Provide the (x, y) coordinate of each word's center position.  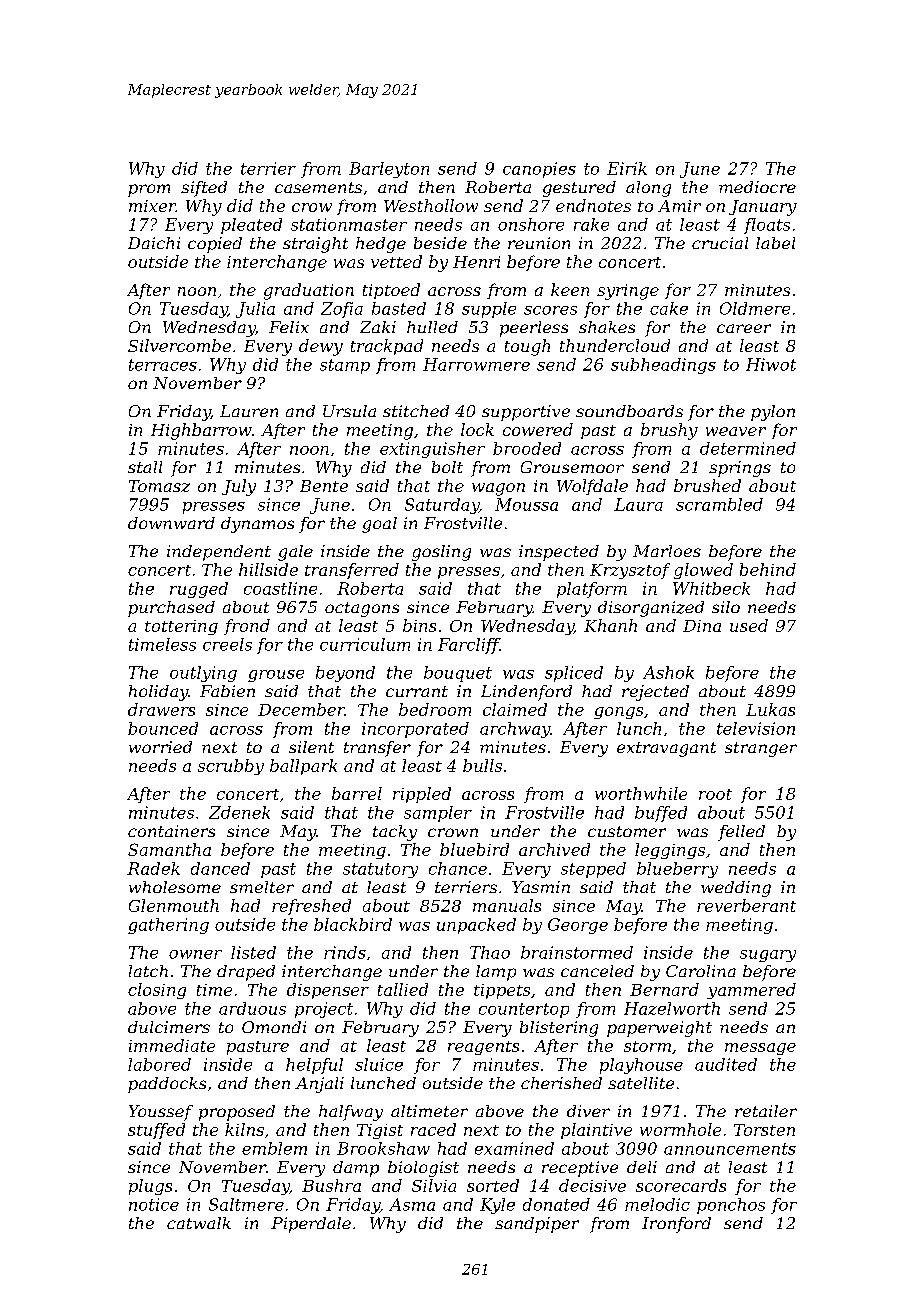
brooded (527, 448)
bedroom (435, 709)
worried (160, 747)
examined (514, 1148)
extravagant (666, 749)
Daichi (154, 243)
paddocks (167, 1085)
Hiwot (771, 364)
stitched (416, 411)
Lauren (249, 411)
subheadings (663, 366)
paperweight (659, 1029)
